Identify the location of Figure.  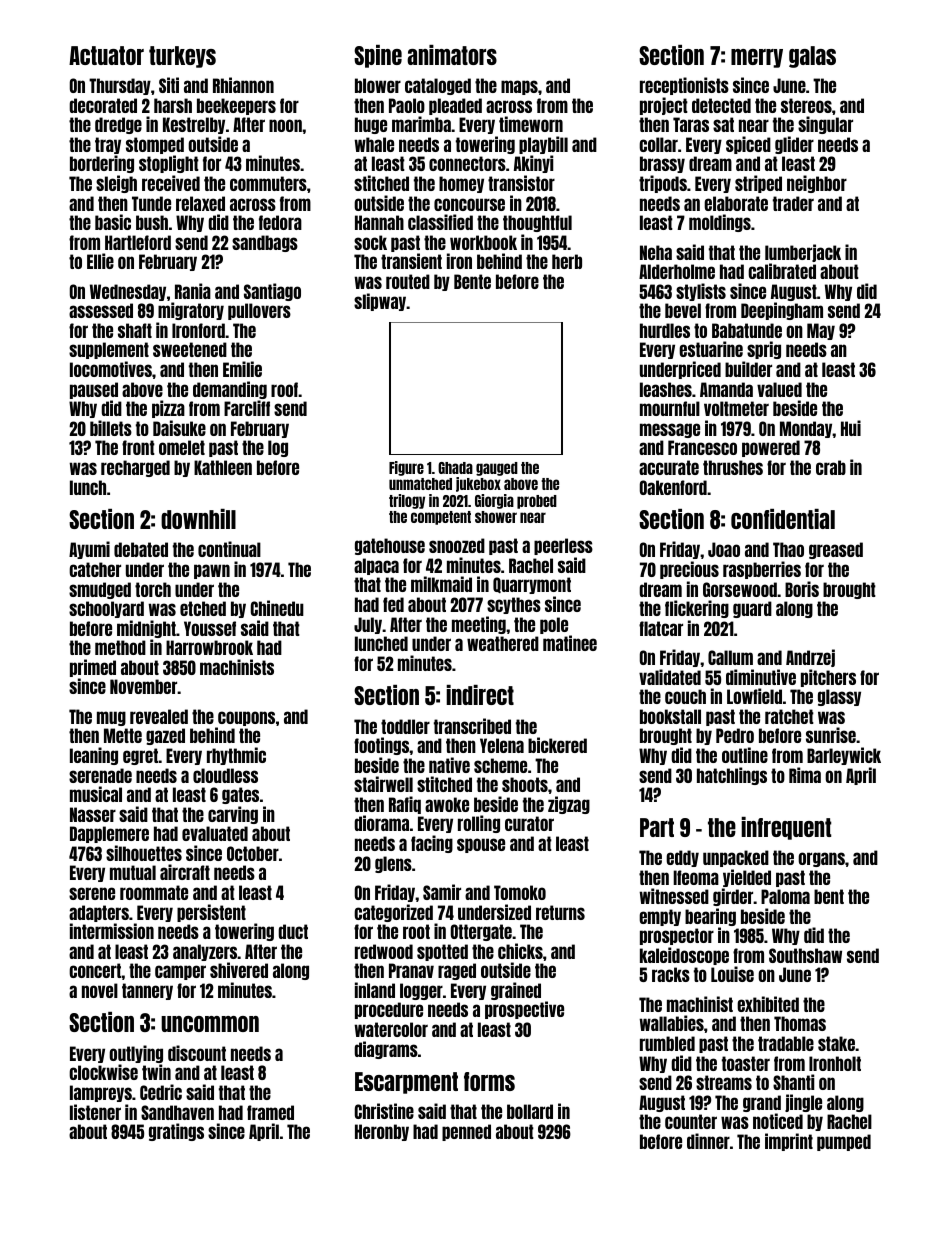
(406, 468).
